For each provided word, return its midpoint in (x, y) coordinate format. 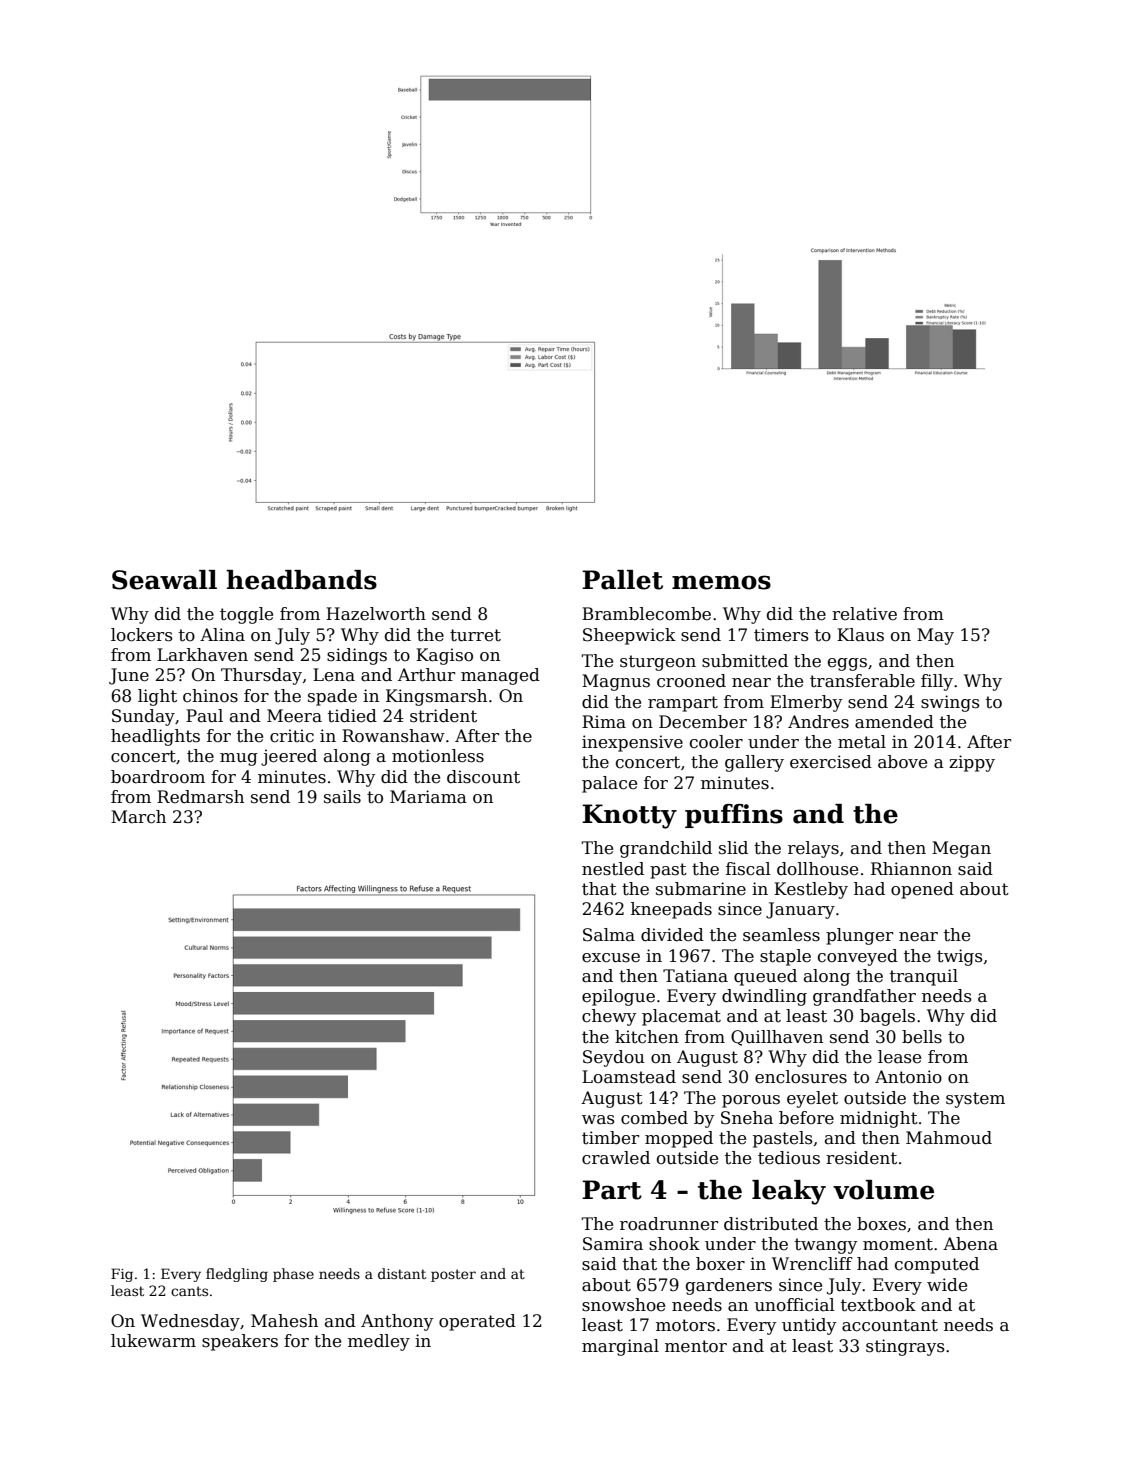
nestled (613, 869)
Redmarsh (200, 797)
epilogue (618, 997)
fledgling (237, 1275)
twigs (960, 957)
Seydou (614, 1058)
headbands (301, 580)
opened (922, 890)
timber (610, 1138)
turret (475, 635)
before (806, 1118)
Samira (613, 1244)
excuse (611, 958)
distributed (771, 1224)
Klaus (860, 635)
